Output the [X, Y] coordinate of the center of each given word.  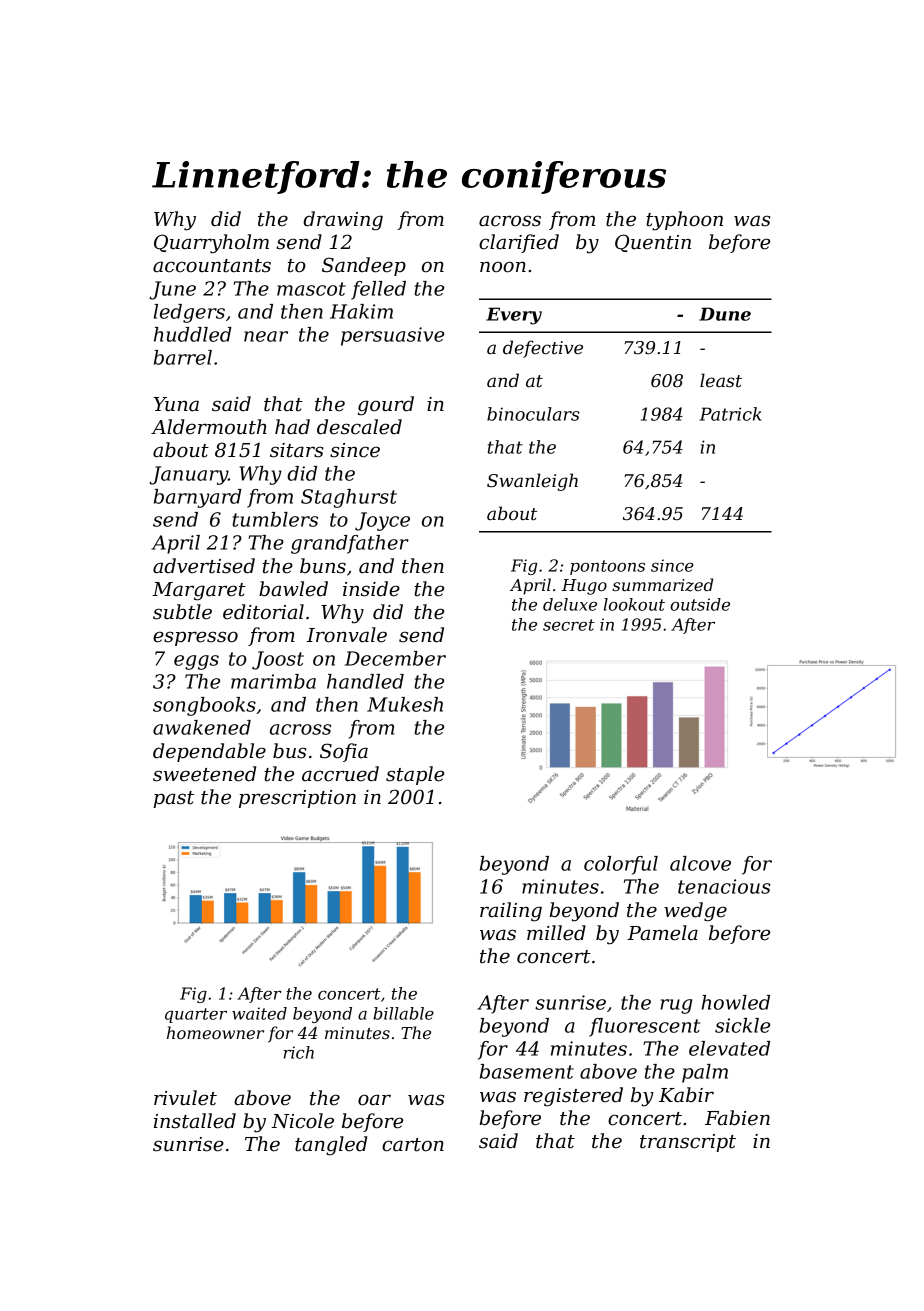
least [721, 380]
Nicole [302, 1121]
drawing [343, 221]
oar [374, 1100]
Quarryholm [211, 244]
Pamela [662, 933]
